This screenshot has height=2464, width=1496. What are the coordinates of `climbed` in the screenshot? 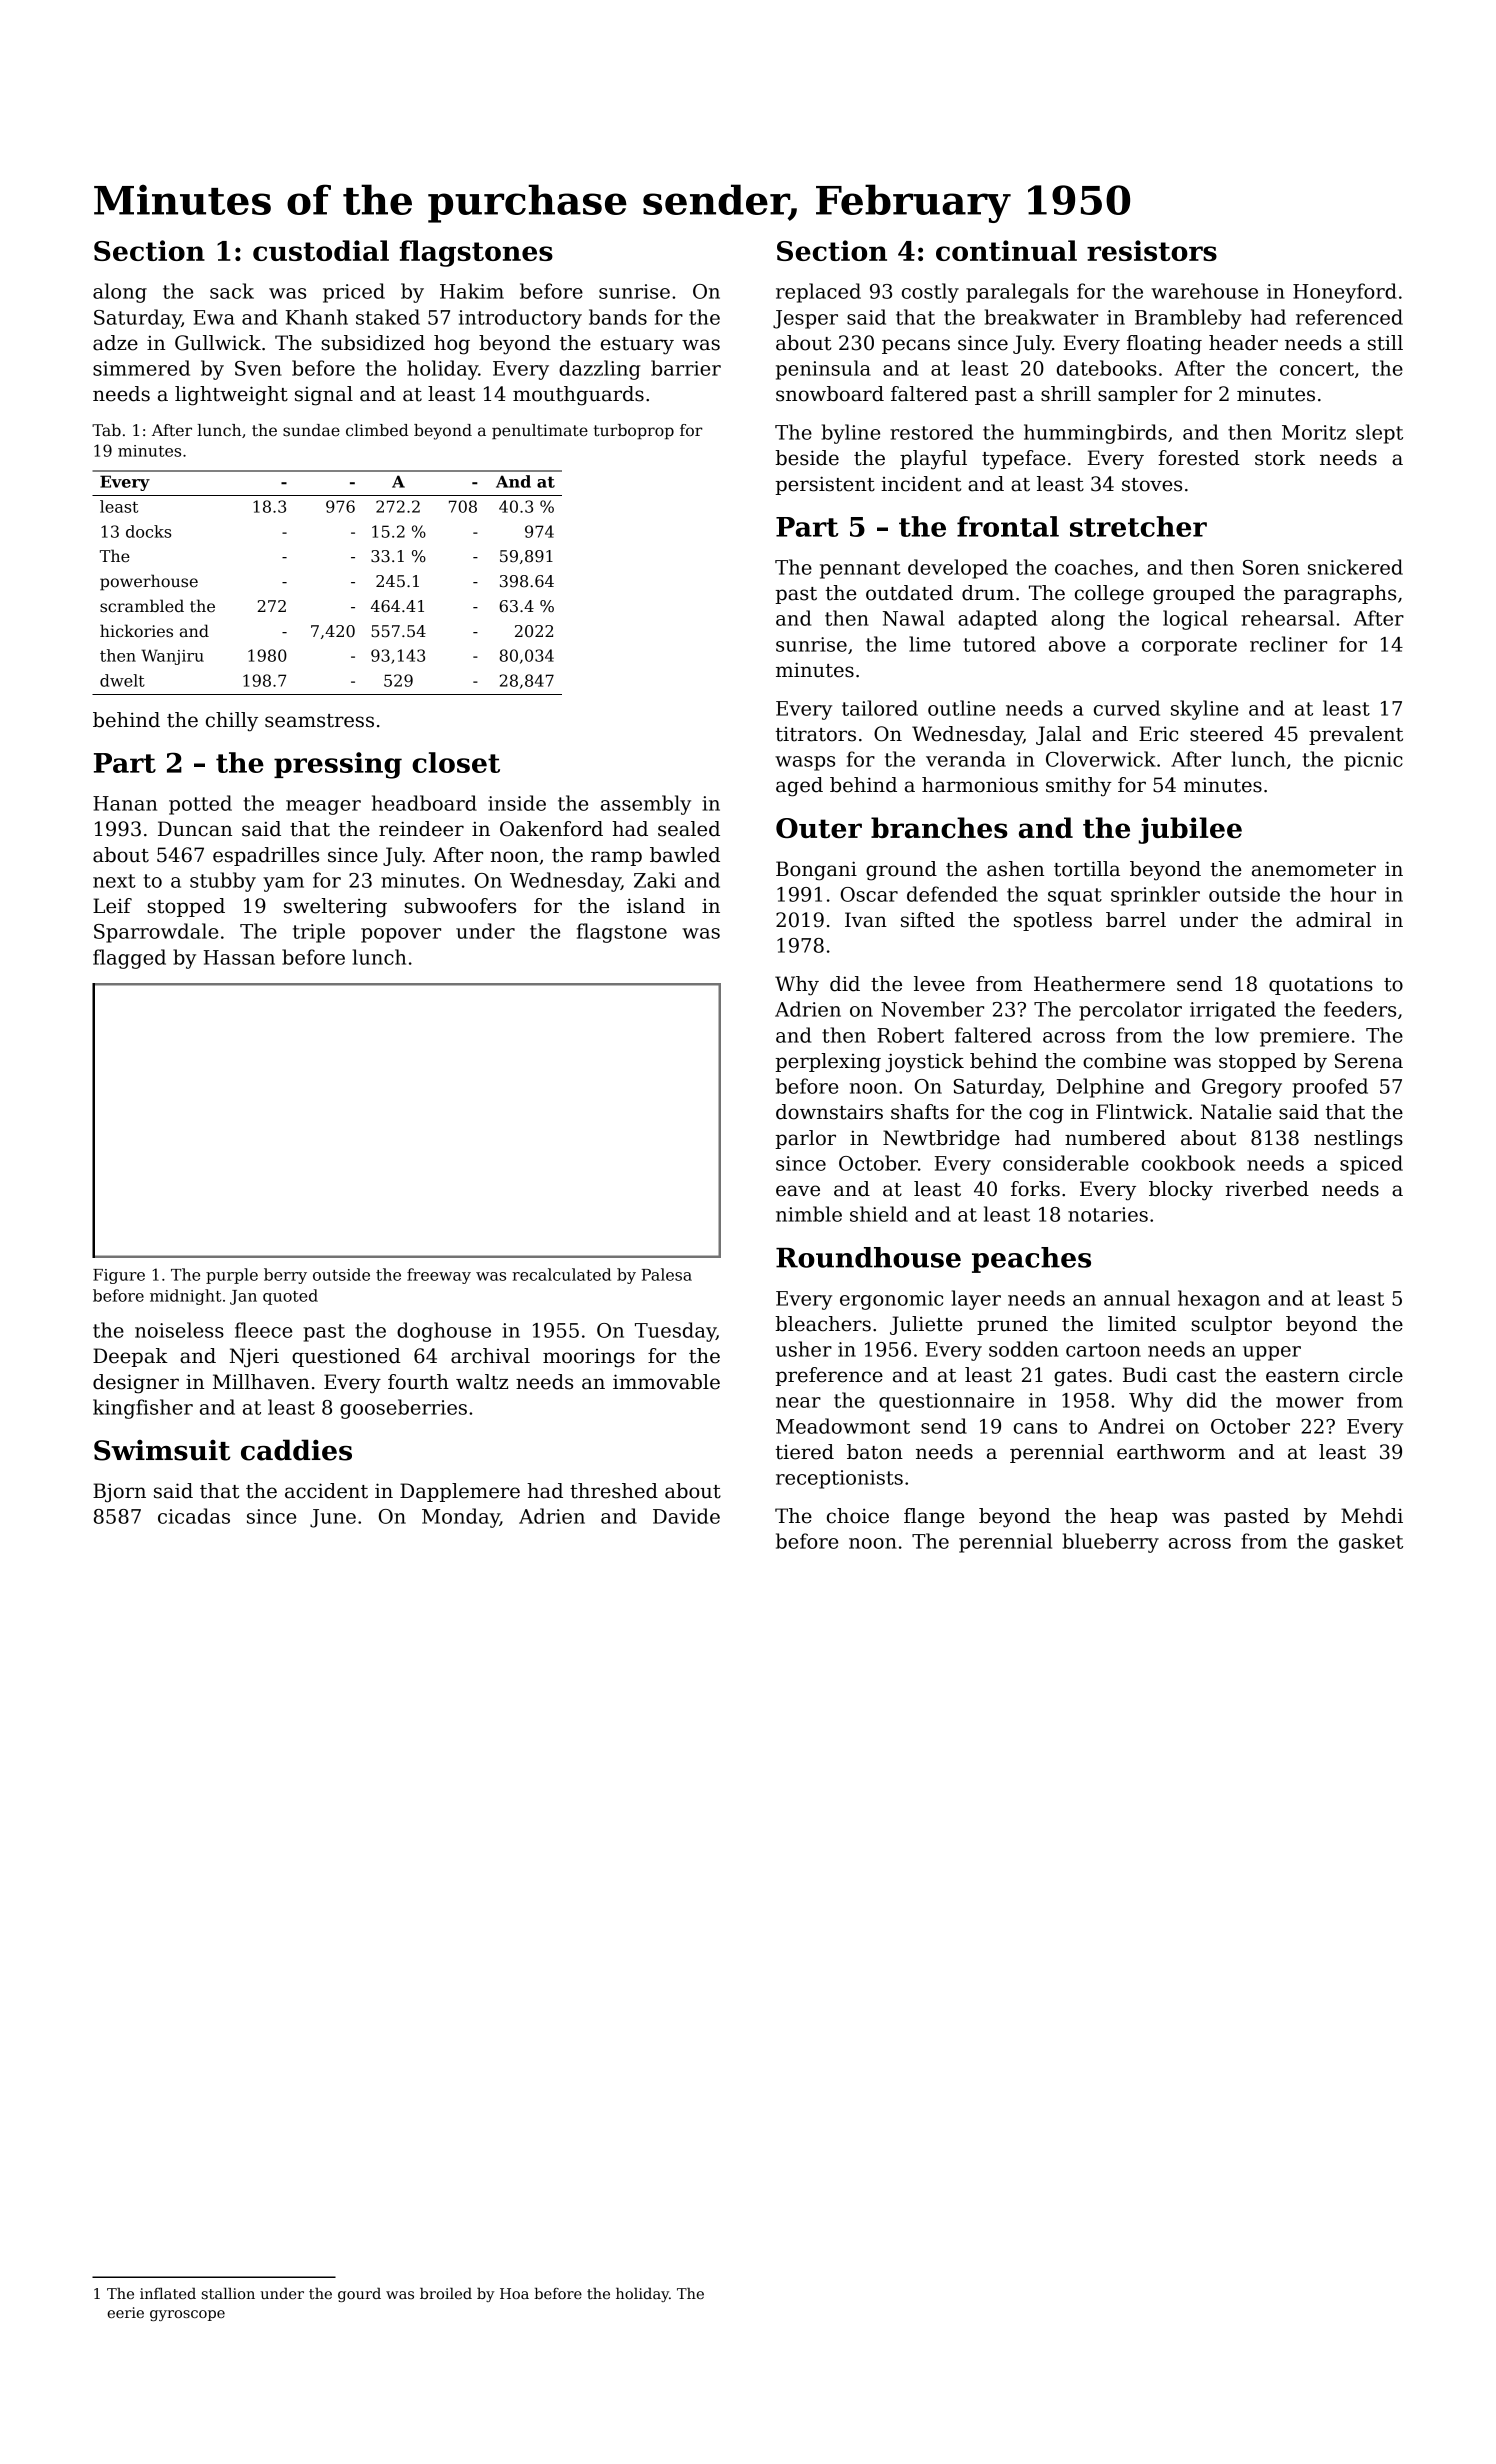 It's located at (377, 430).
